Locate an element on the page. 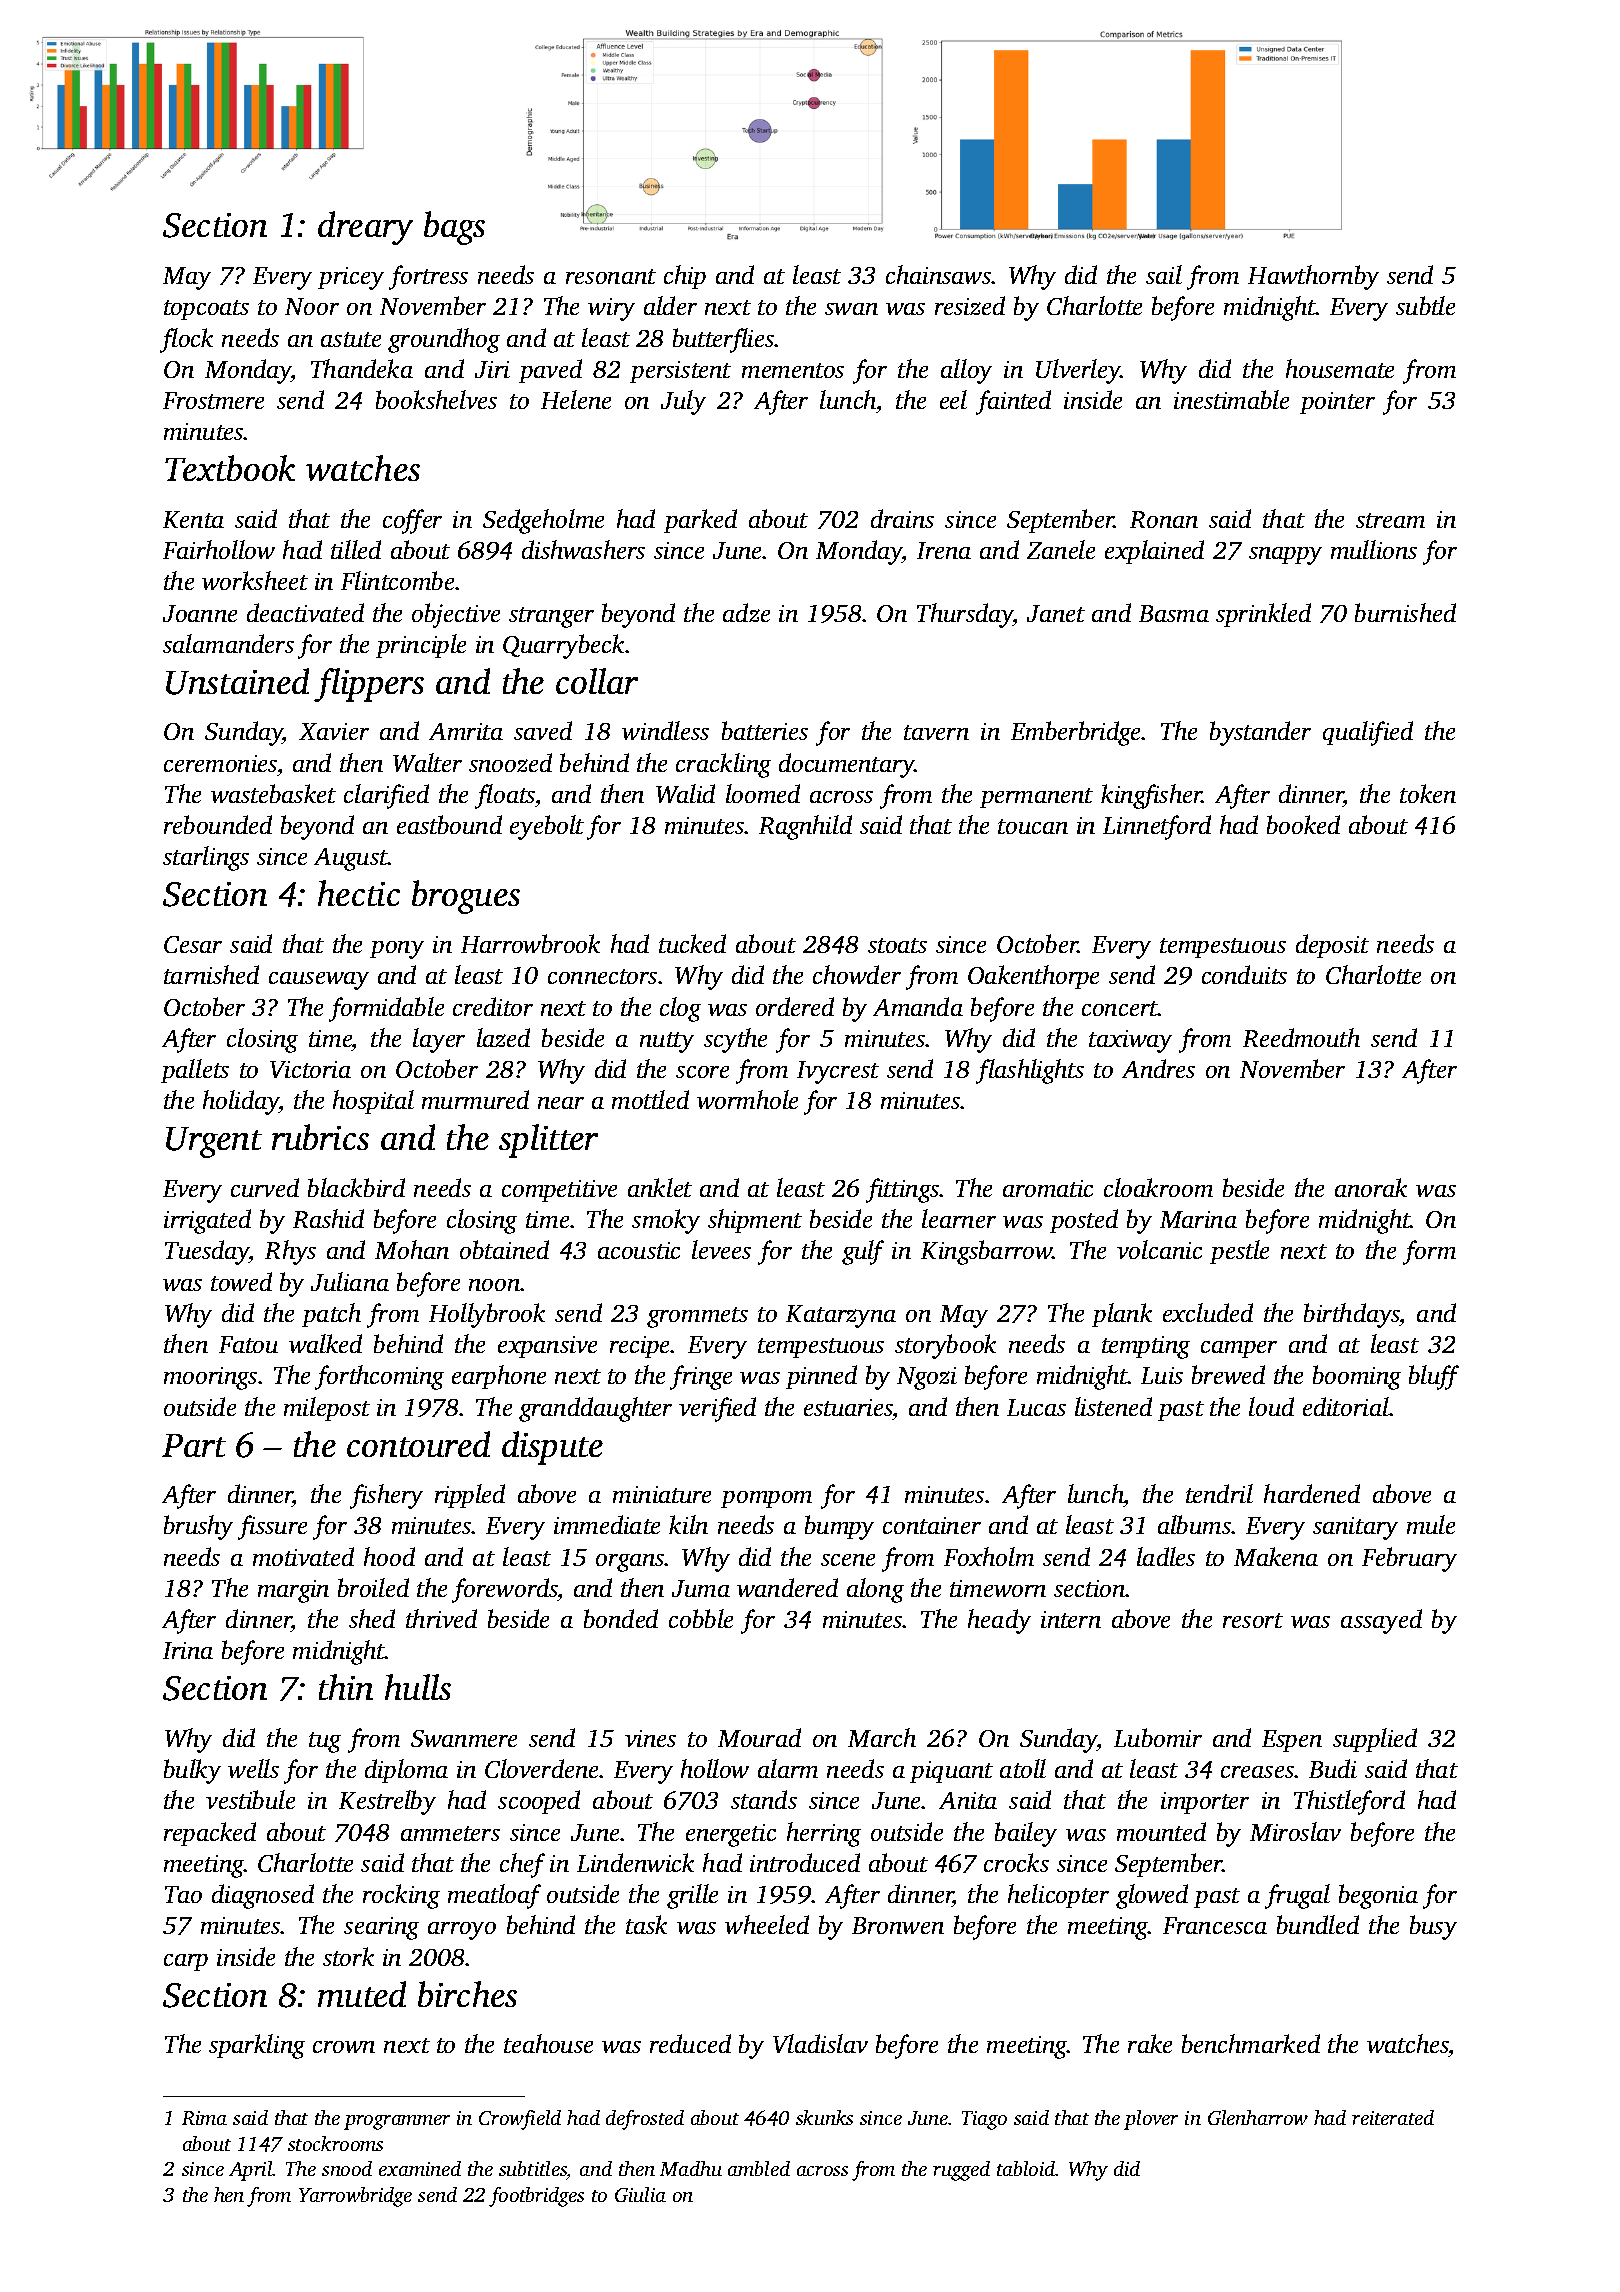 Image resolution: width=1620 pixels, height=2292 pixels. chainsaws is located at coordinates (939, 274).
